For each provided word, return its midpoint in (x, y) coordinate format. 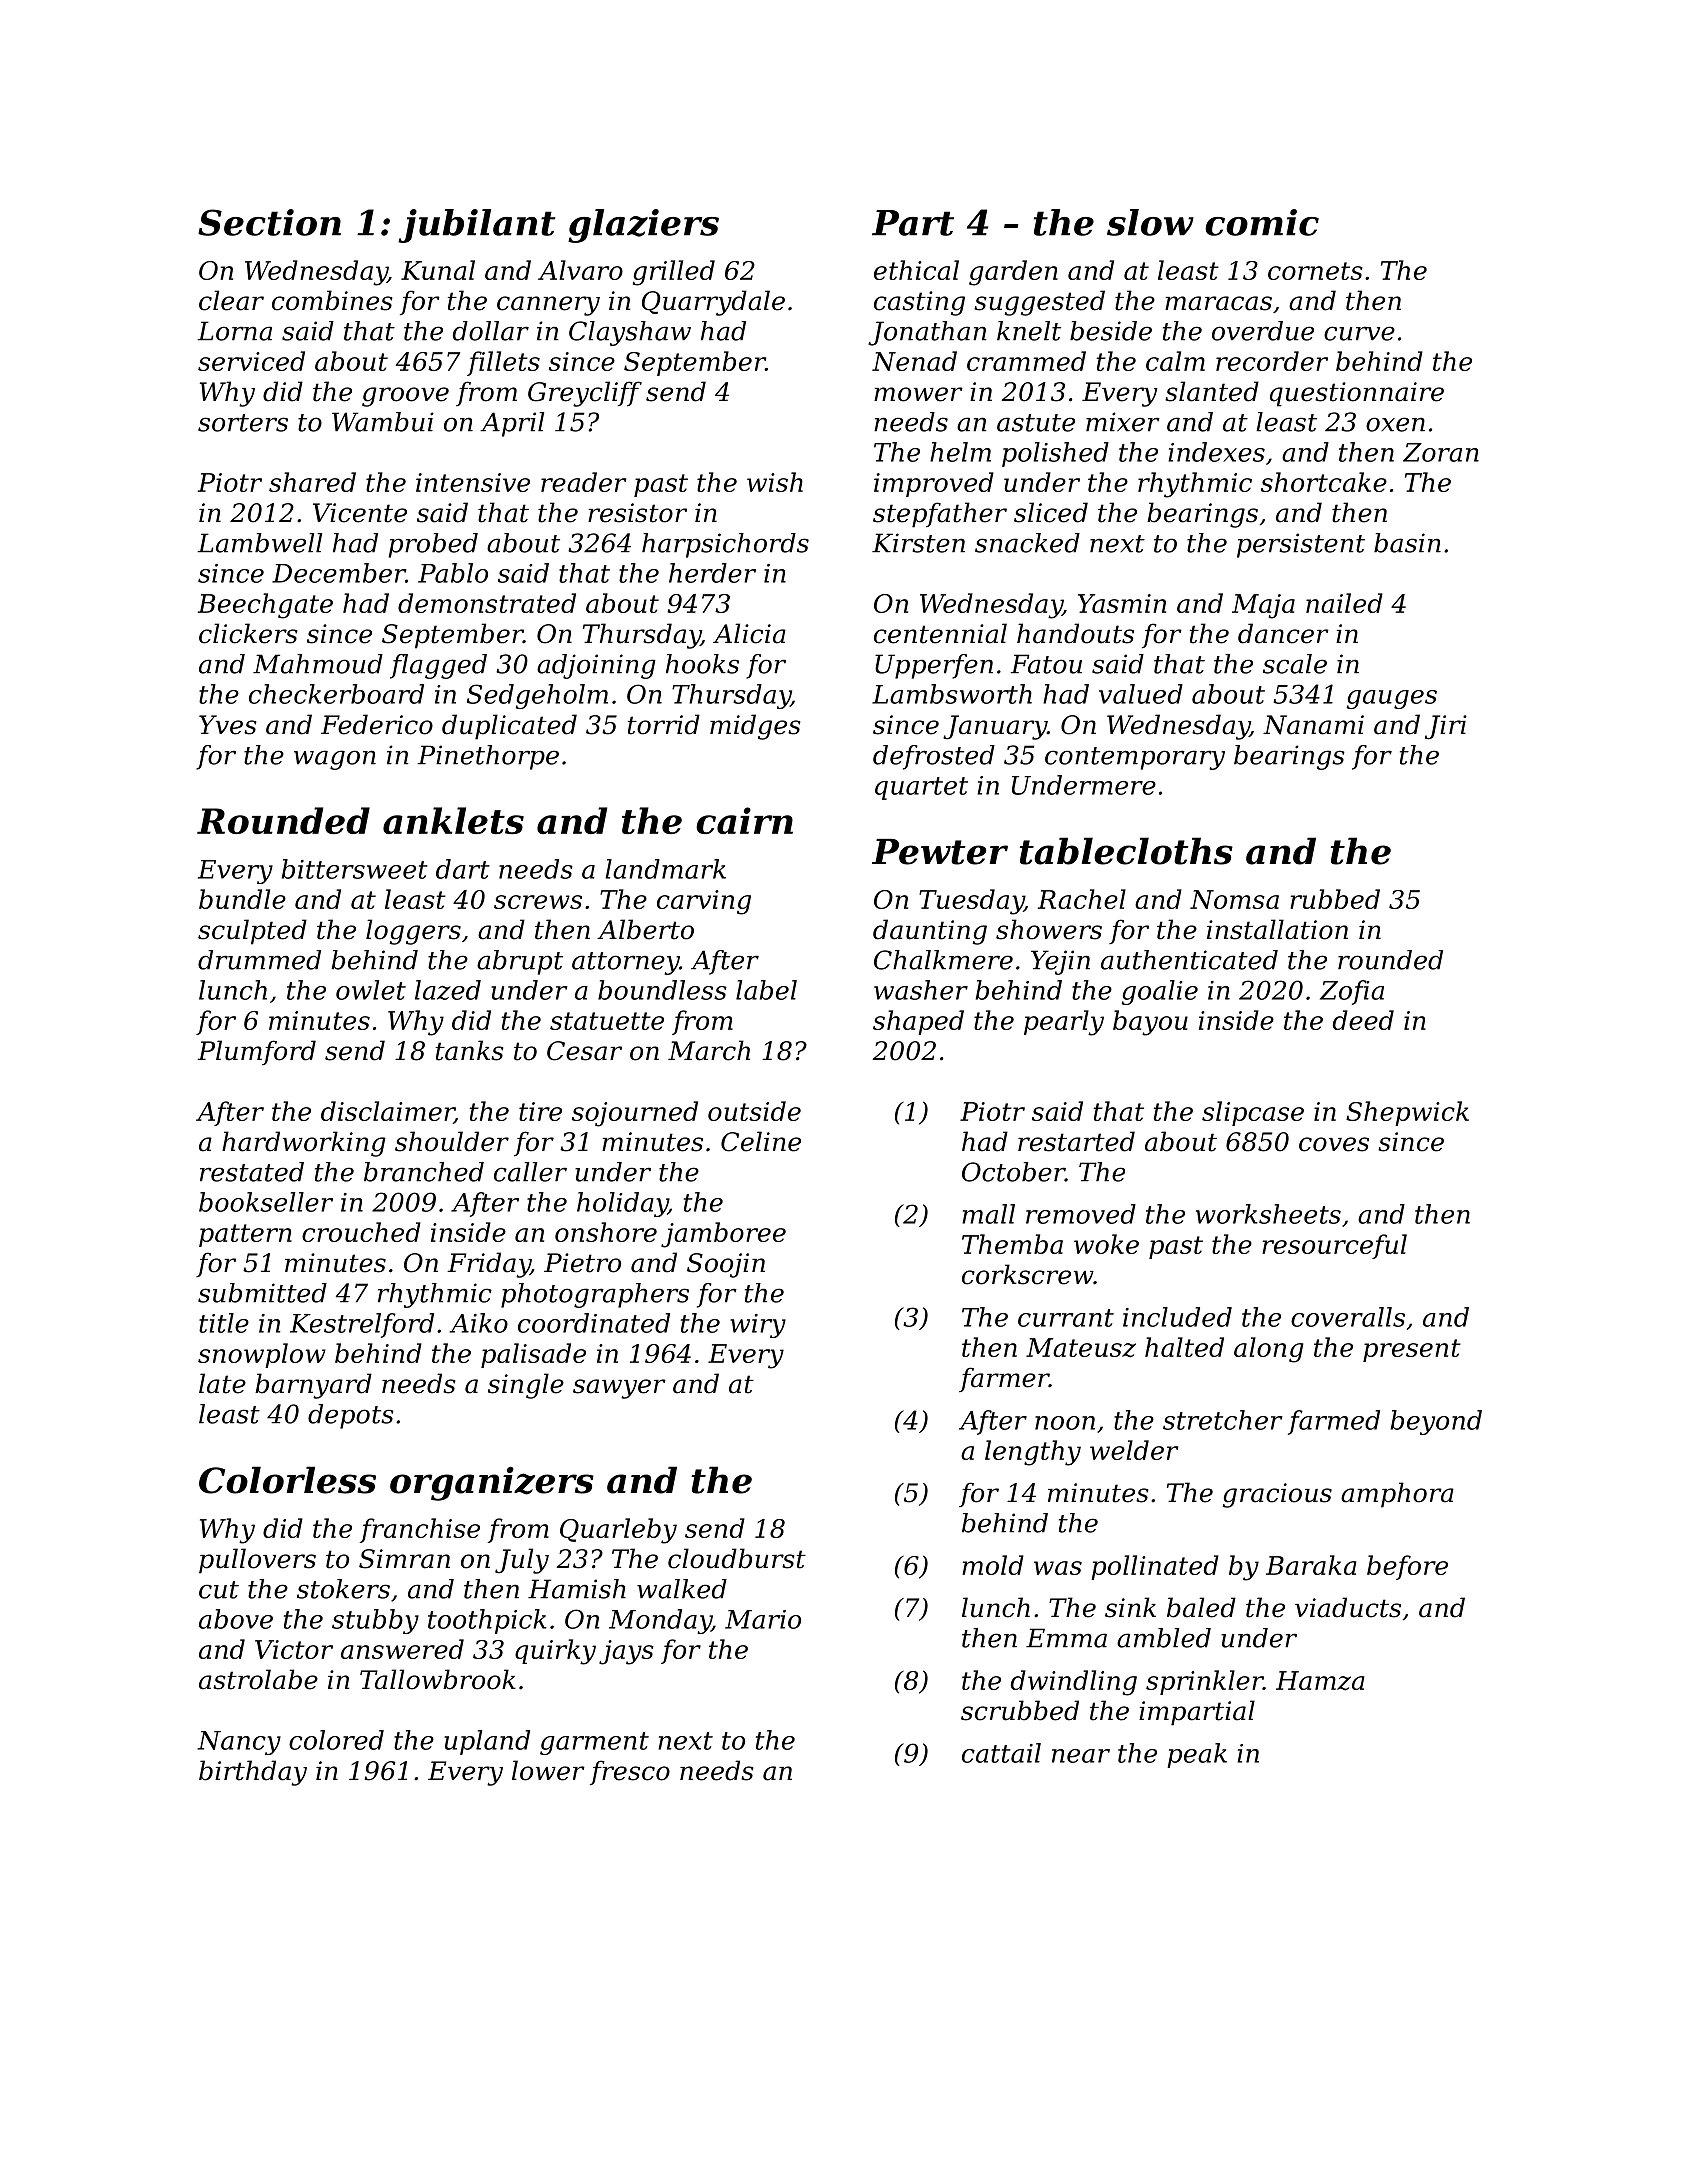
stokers (343, 1589)
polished (1055, 454)
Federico (377, 724)
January (995, 727)
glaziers (643, 226)
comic (1262, 222)
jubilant (476, 226)
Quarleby (618, 1531)
